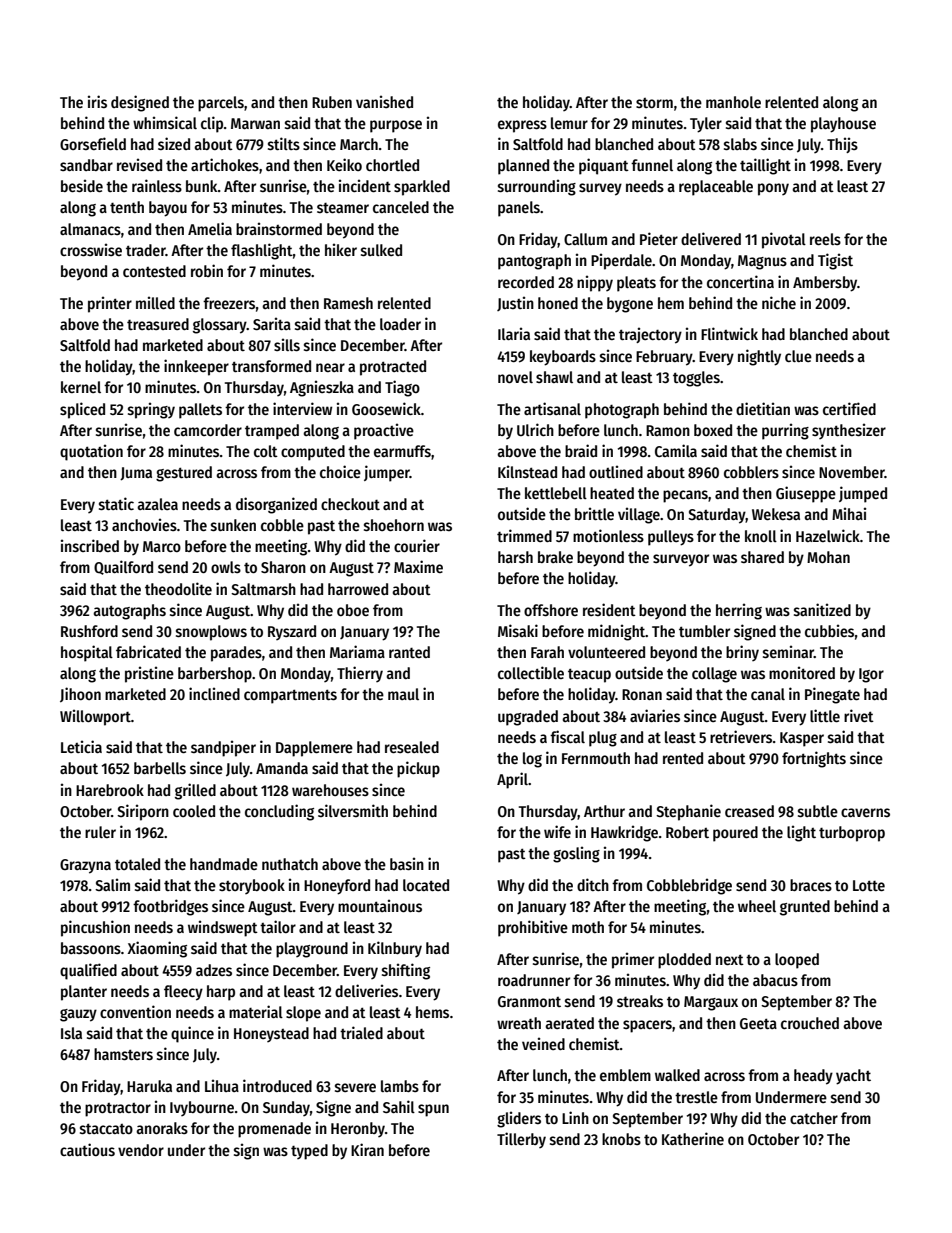 The height and width of the screenshot is (1233, 952). I want to click on shoehorn, so click(394, 525).
